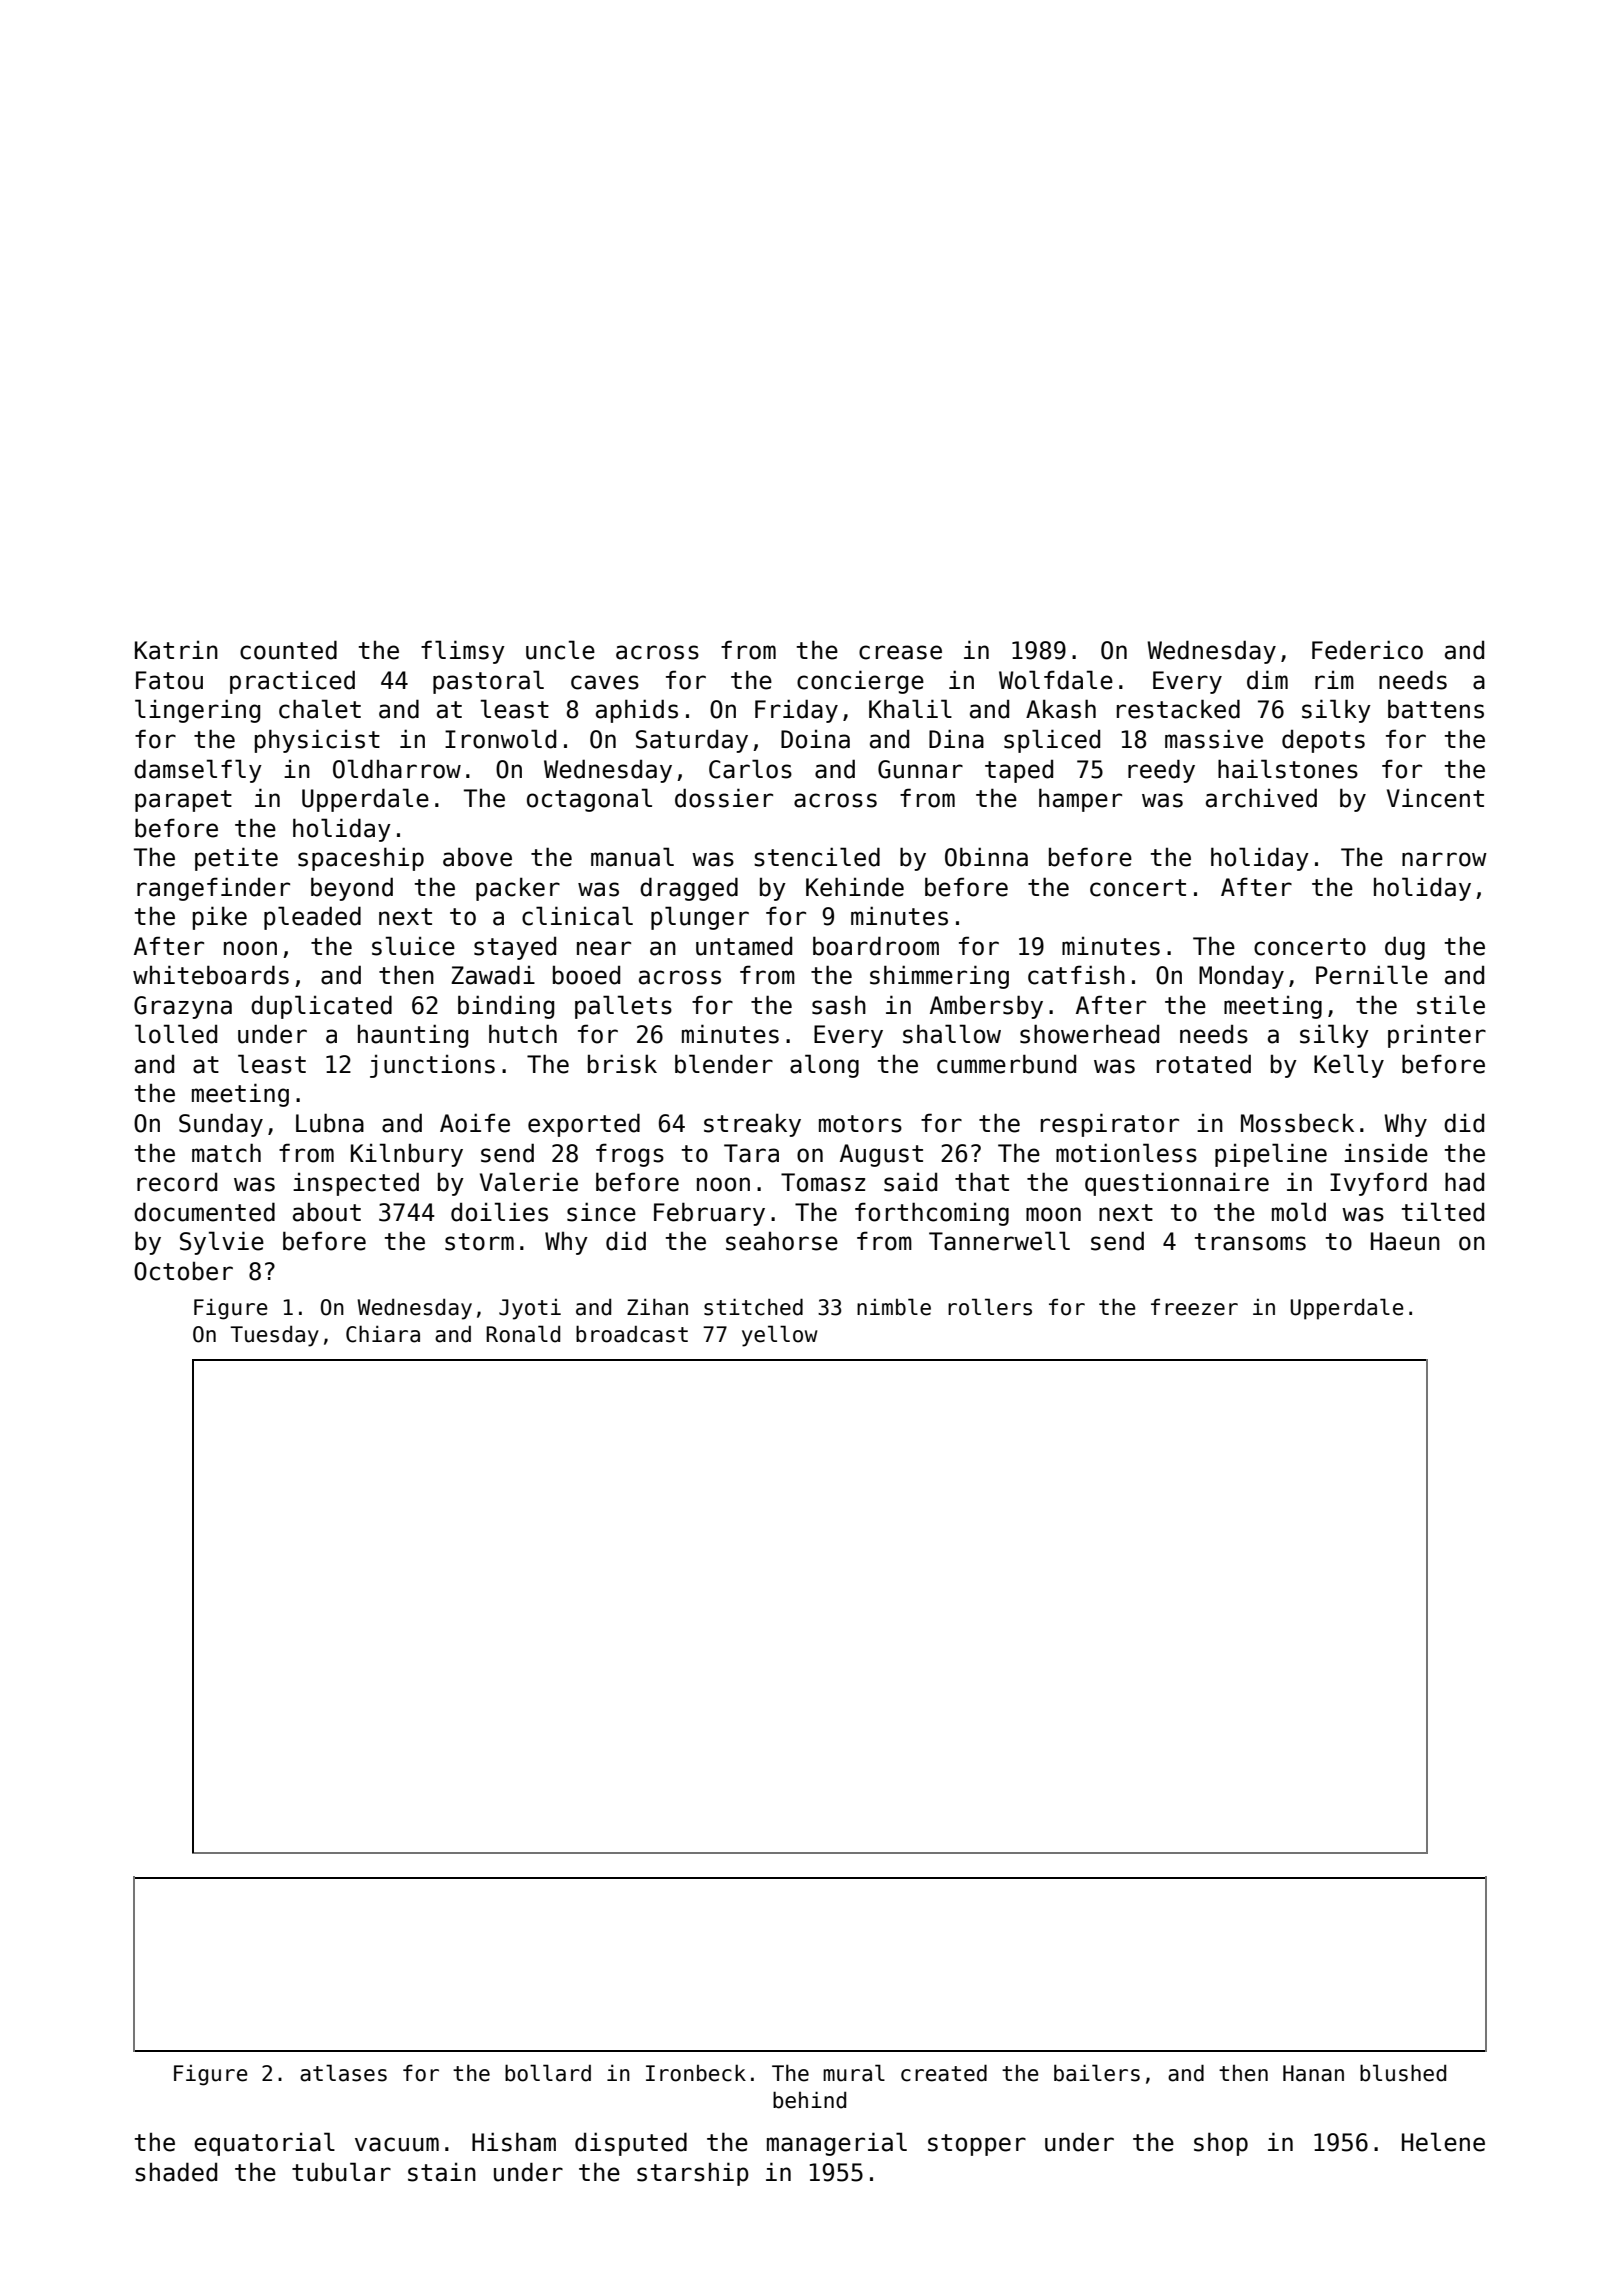 This screenshot has height=2292, width=1620. Describe the element at coordinates (632, 1334) in the screenshot. I see `broadcast` at that location.
